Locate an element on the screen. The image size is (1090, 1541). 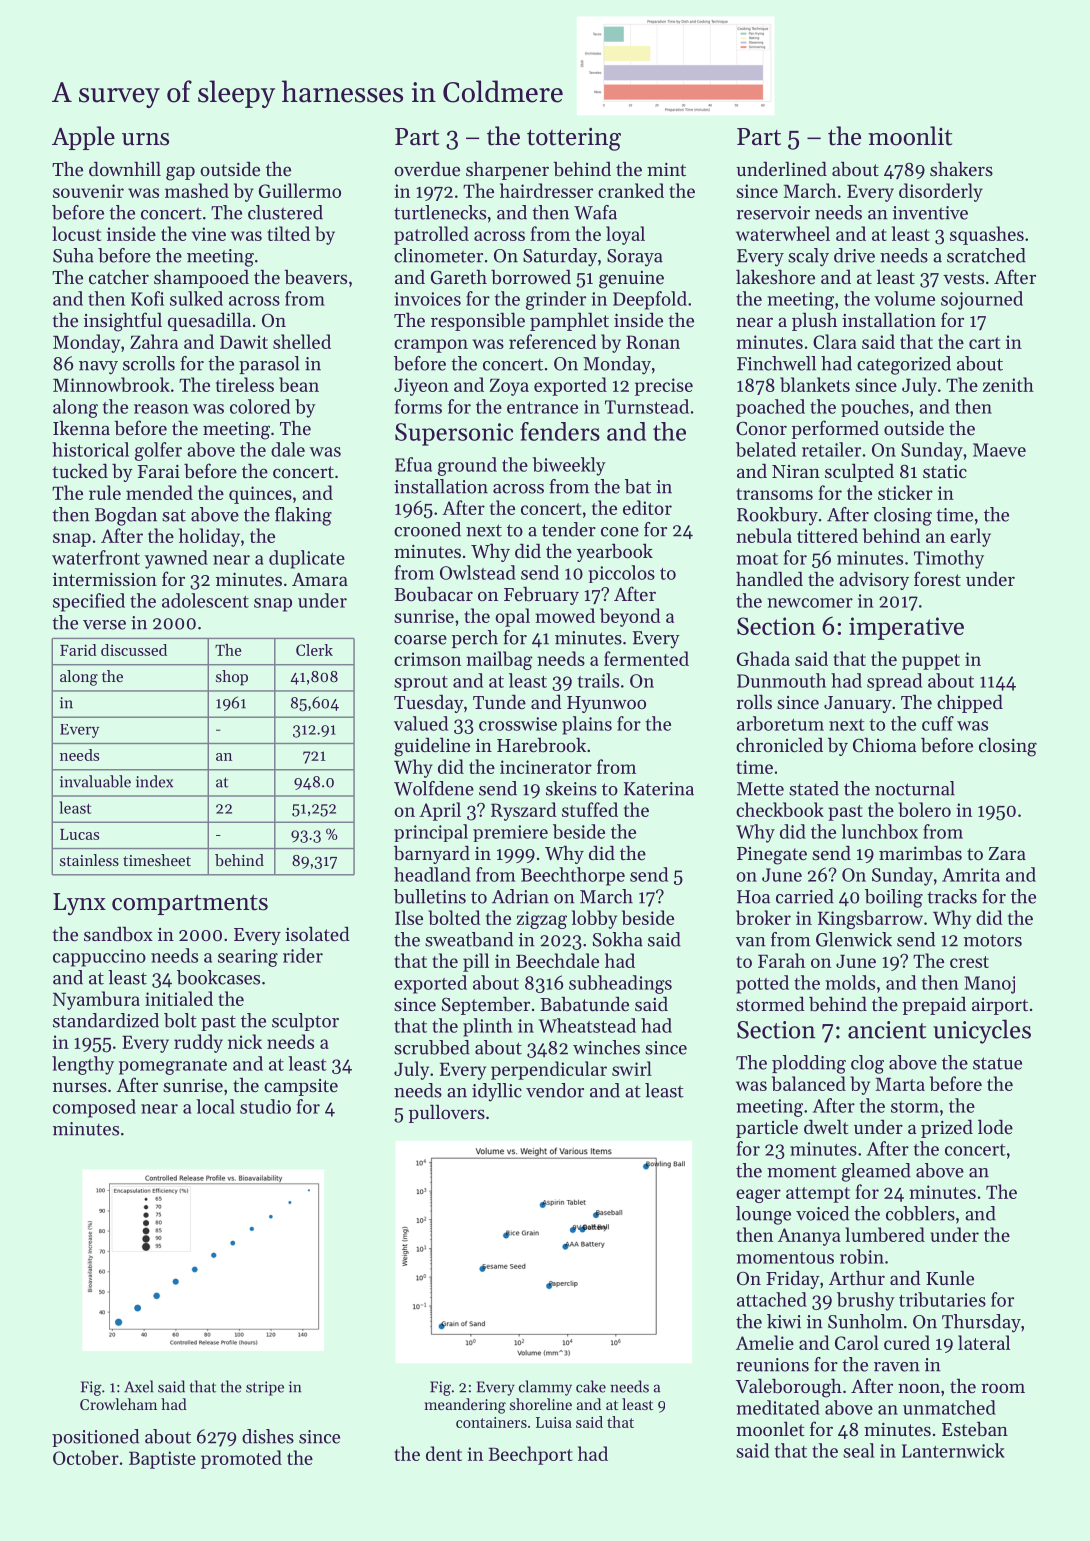
entrance is located at coordinates (542, 408).
